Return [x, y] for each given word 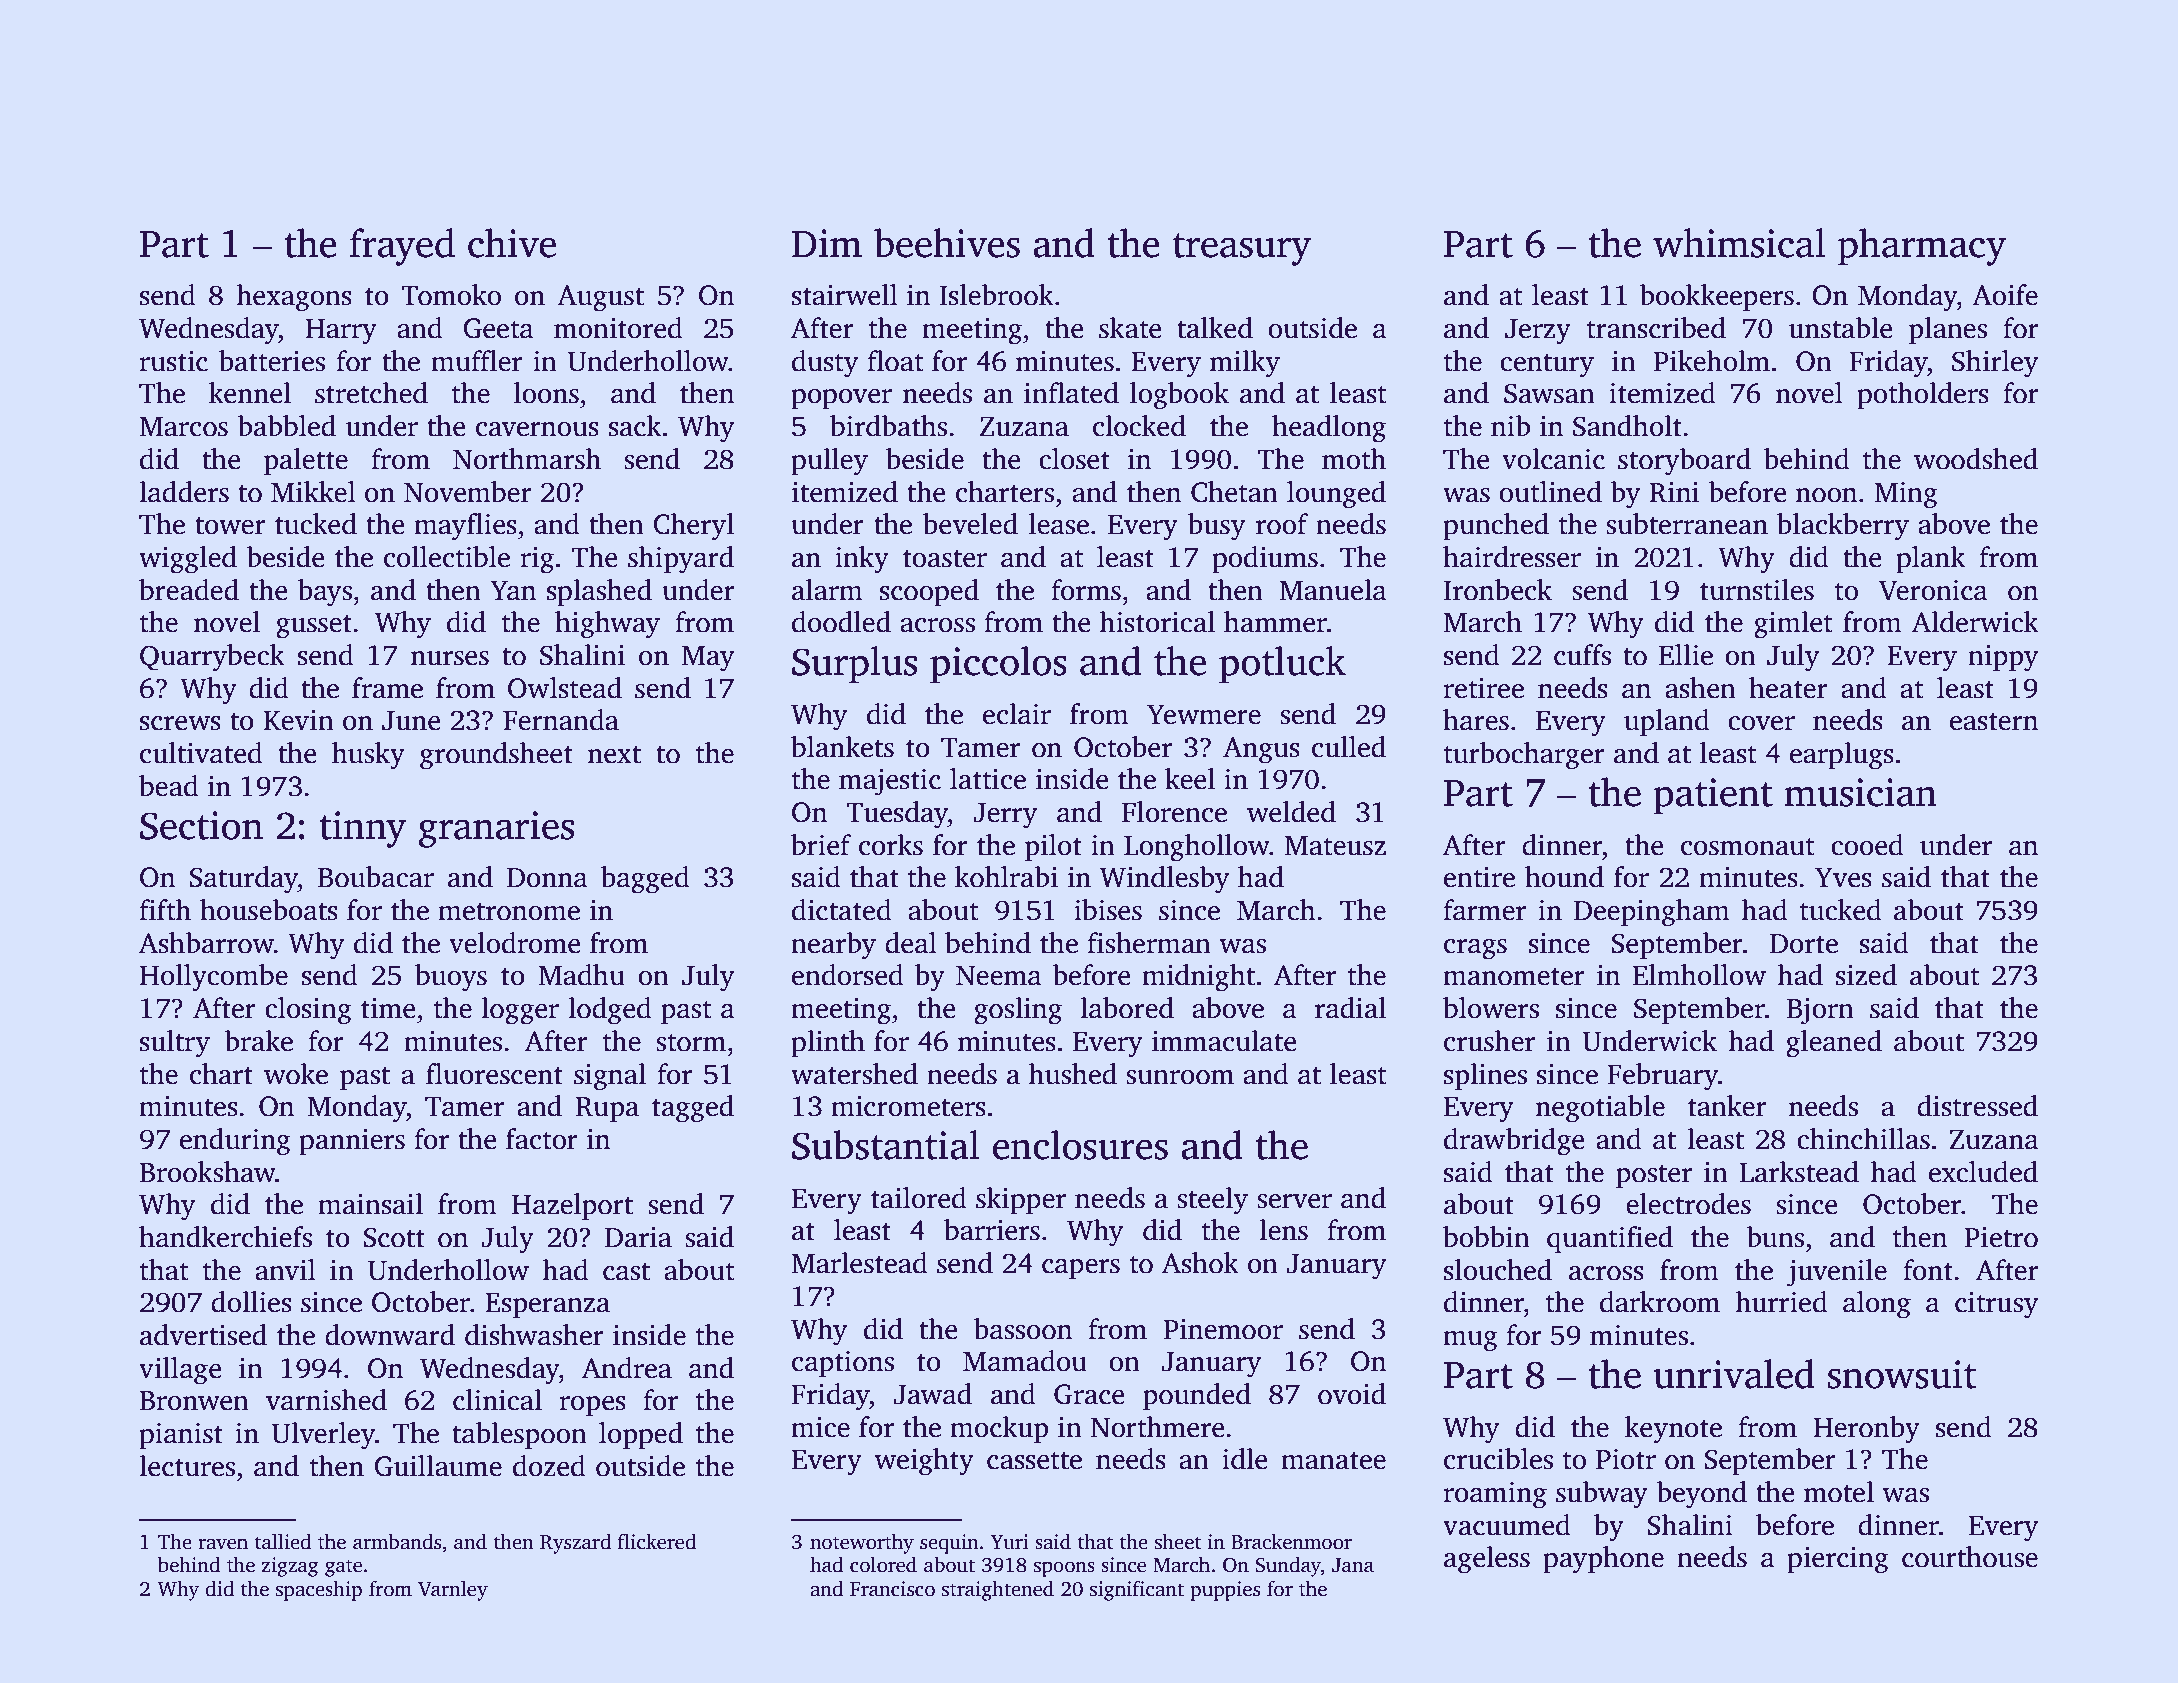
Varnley [453, 1591]
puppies [1225, 1591]
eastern [1994, 722]
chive [512, 243]
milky [1245, 364]
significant [1137, 1590]
